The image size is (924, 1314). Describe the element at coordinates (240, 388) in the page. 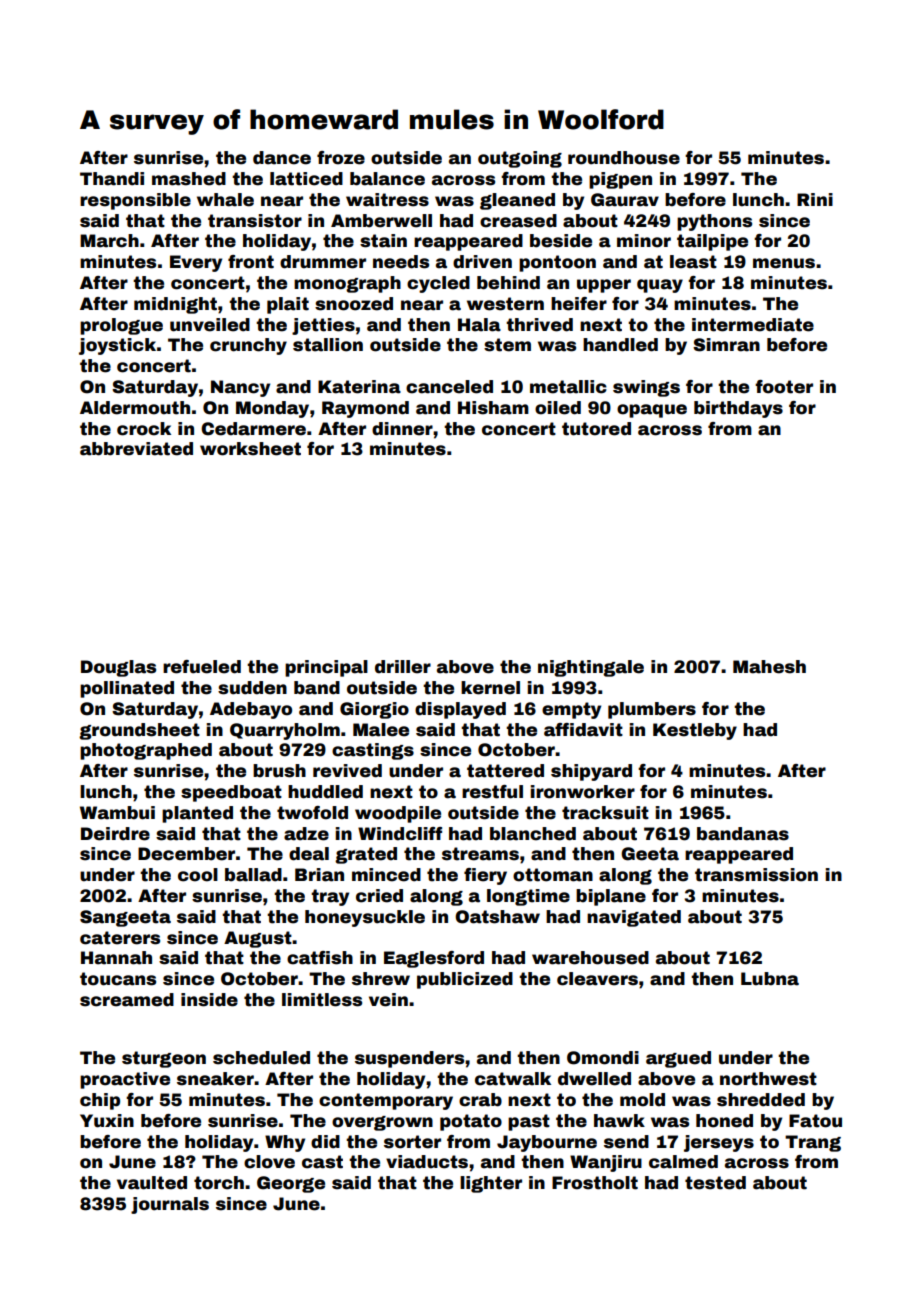

I see `Nancy` at that location.
